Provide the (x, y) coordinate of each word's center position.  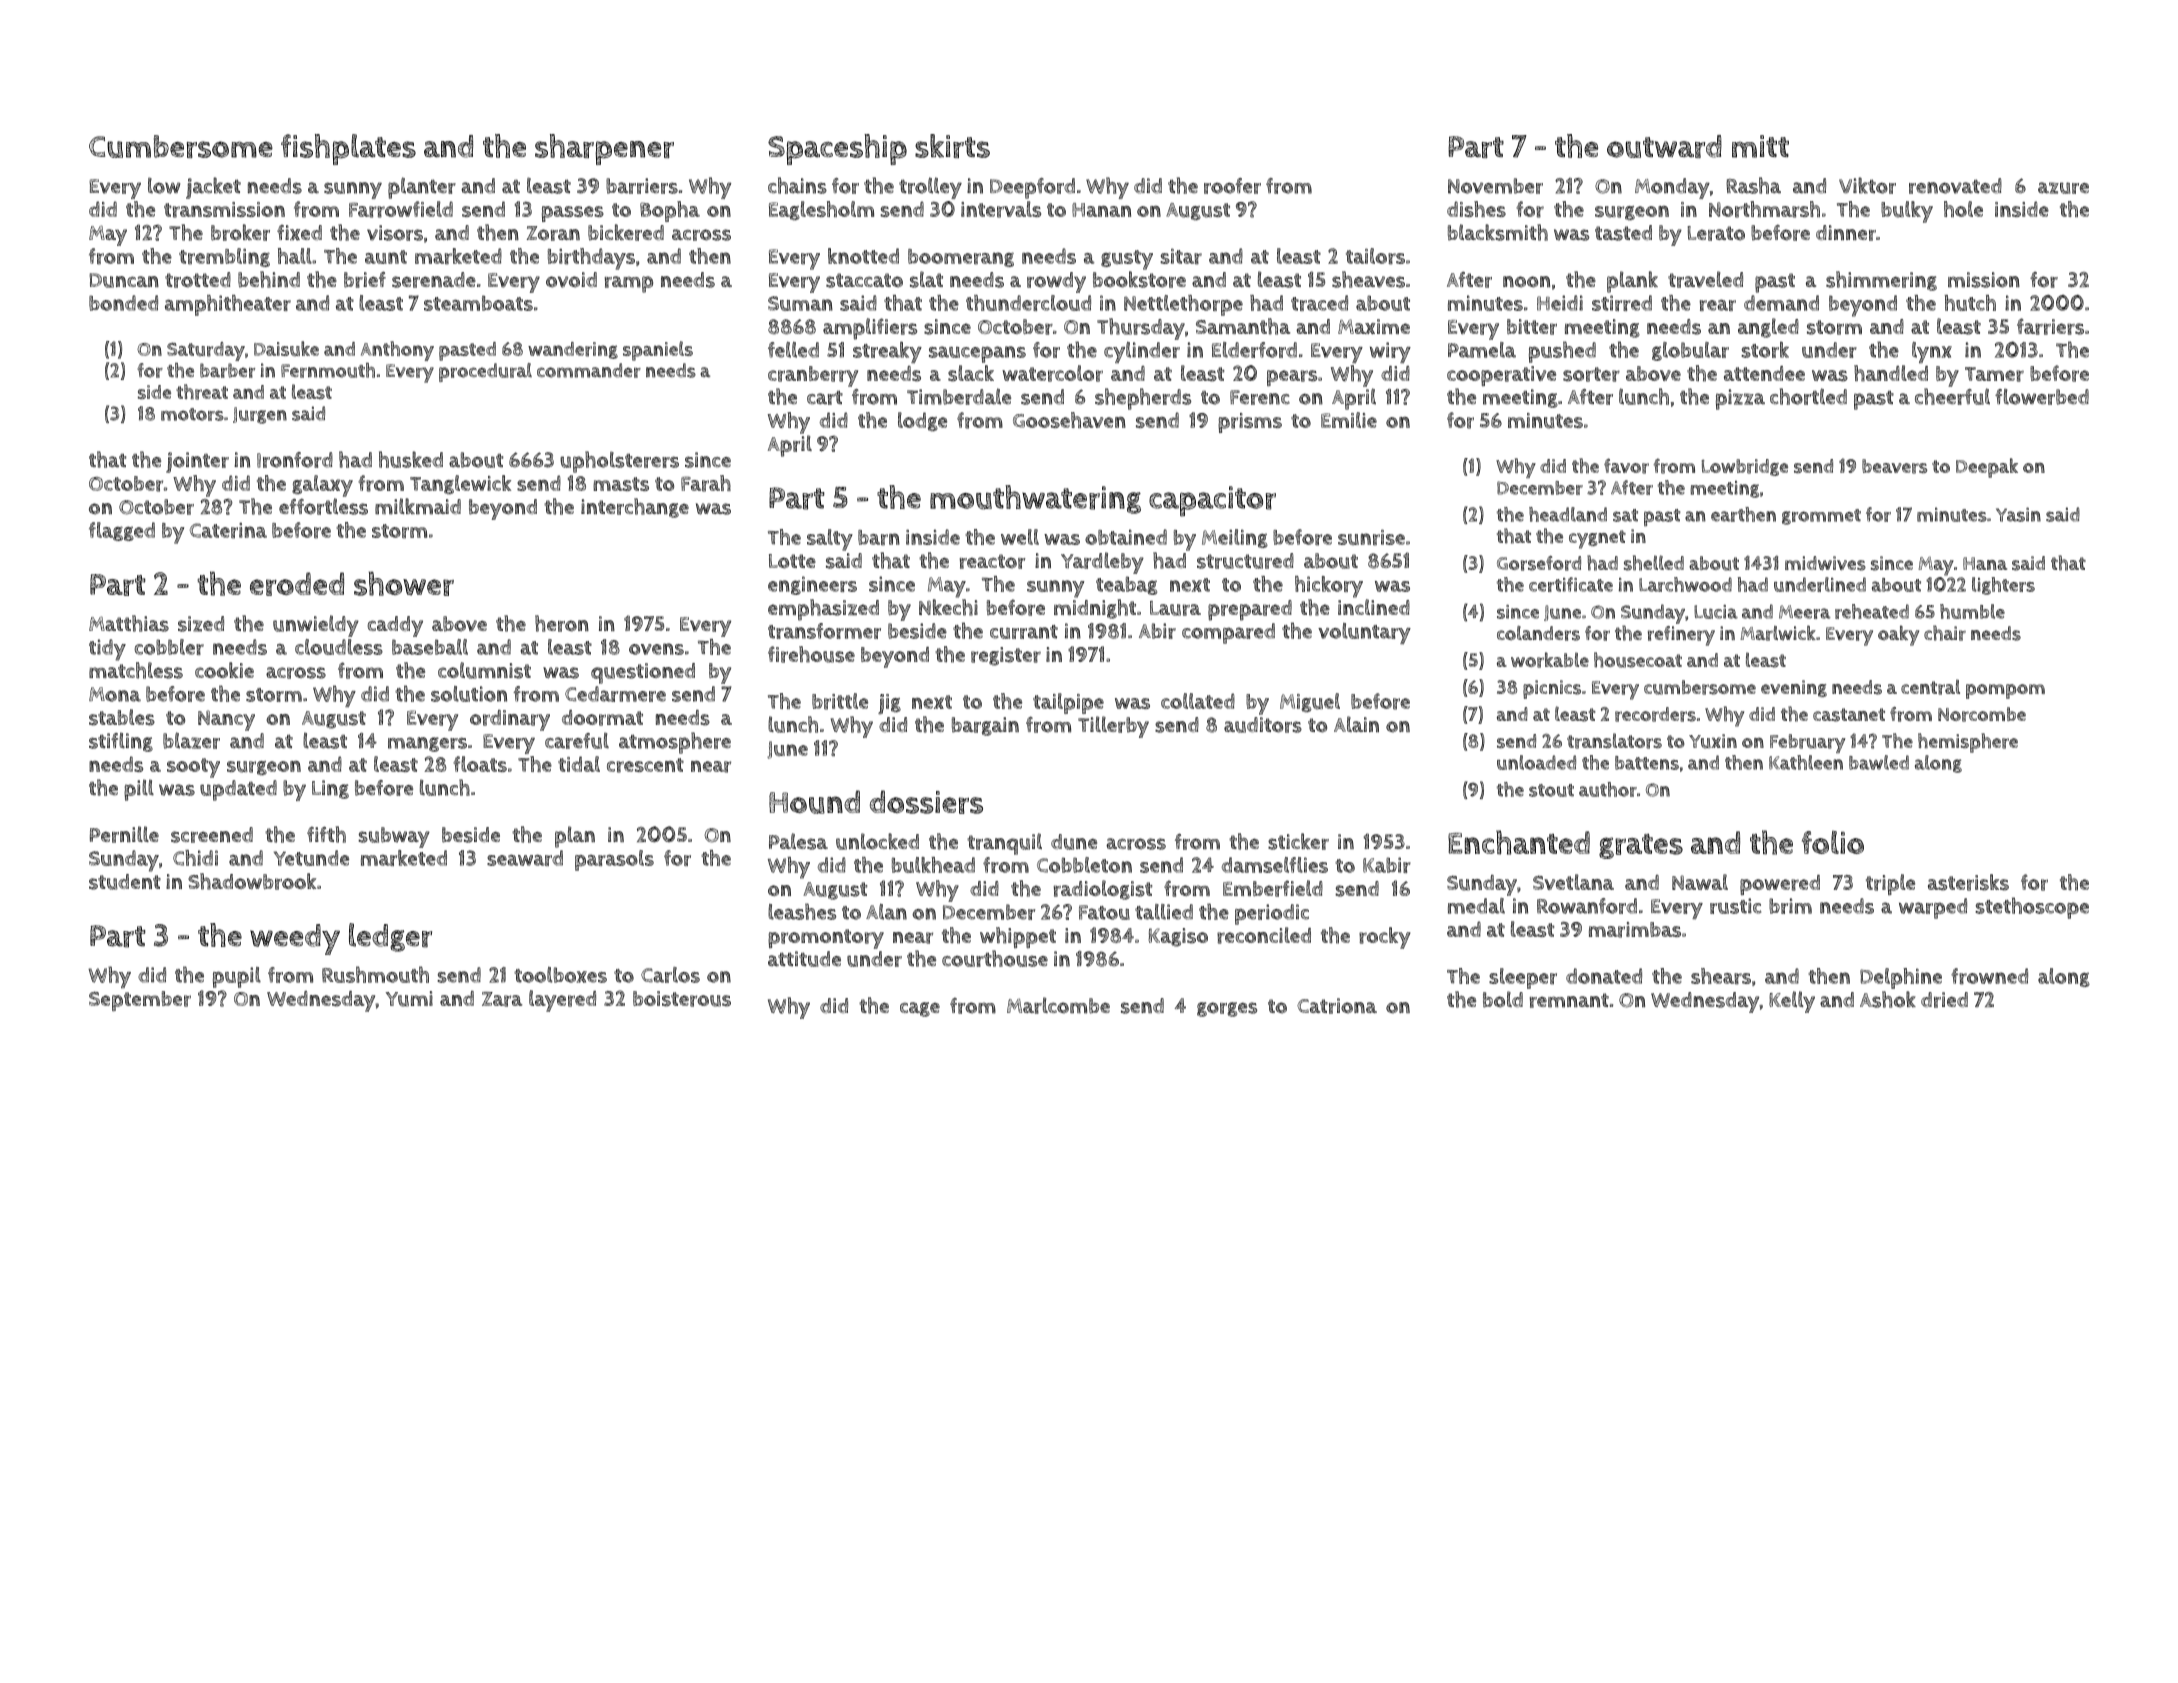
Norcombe (1982, 714)
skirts (952, 146)
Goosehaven (1069, 420)
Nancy (226, 720)
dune (1074, 842)
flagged (122, 531)
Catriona (1337, 1006)
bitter (1532, 327)
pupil (237, 977)
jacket (213, 188)
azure (2063, 188)
